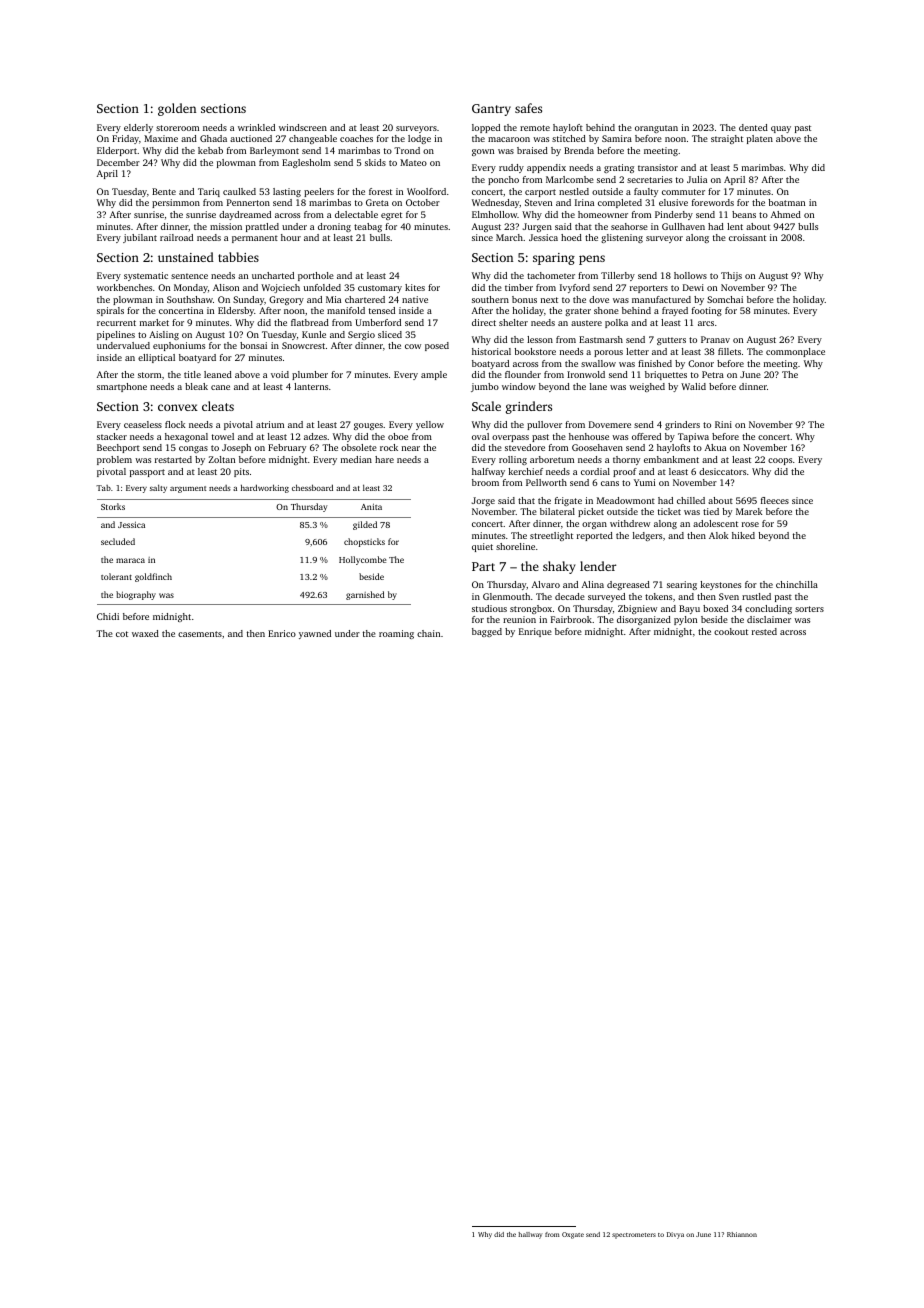  What do you see at coordinates (396, 634) in the screenshot?
I see `roaming` at bounding box center [396, 634].
